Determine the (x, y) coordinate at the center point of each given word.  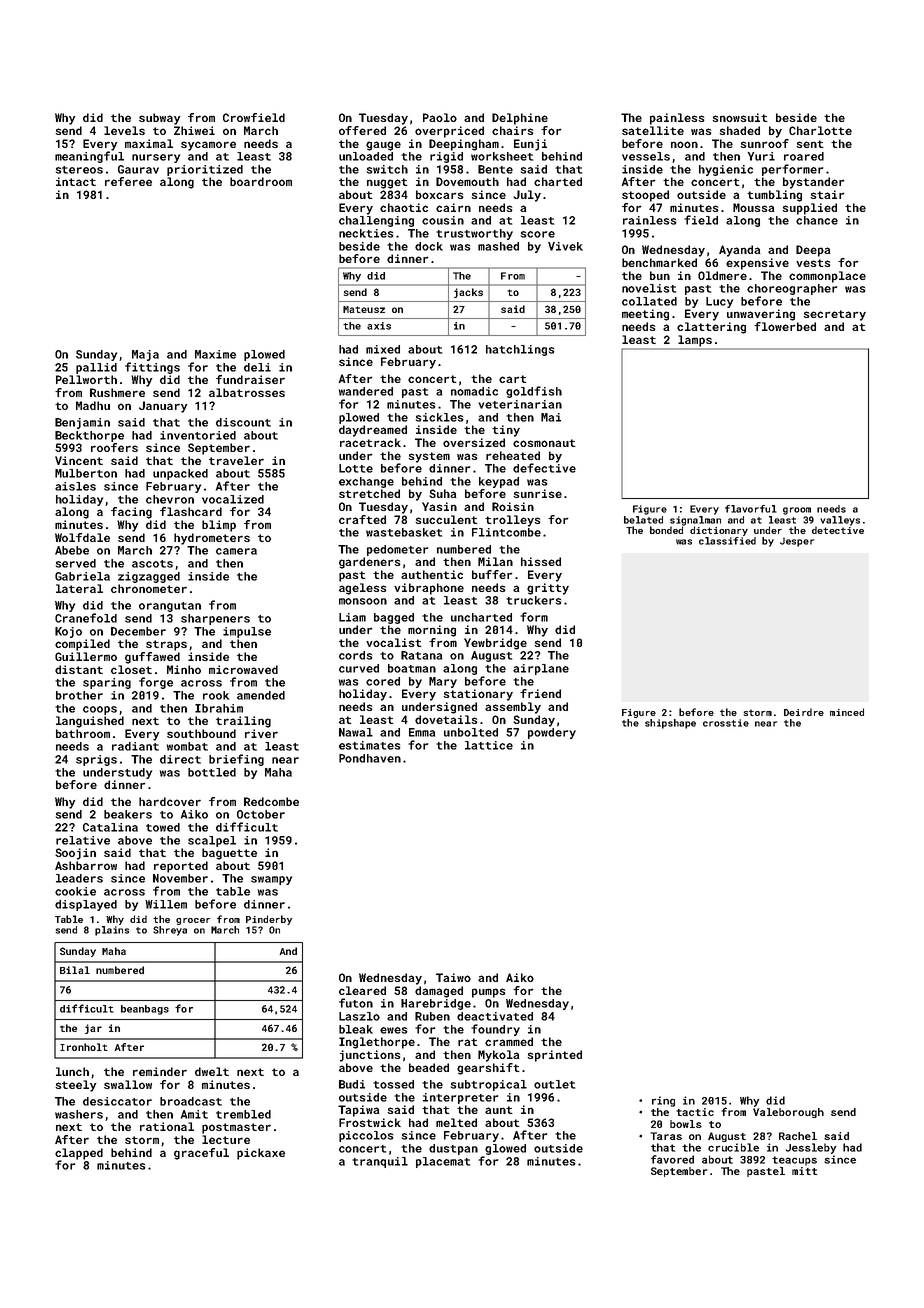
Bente (495, 169)
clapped (79, 1154)
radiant (135, 746)
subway (159, 119)
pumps (488, 993)
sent (810, 144)
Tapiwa (358, 1111)
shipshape (670, 724)
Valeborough (788, 1113)
